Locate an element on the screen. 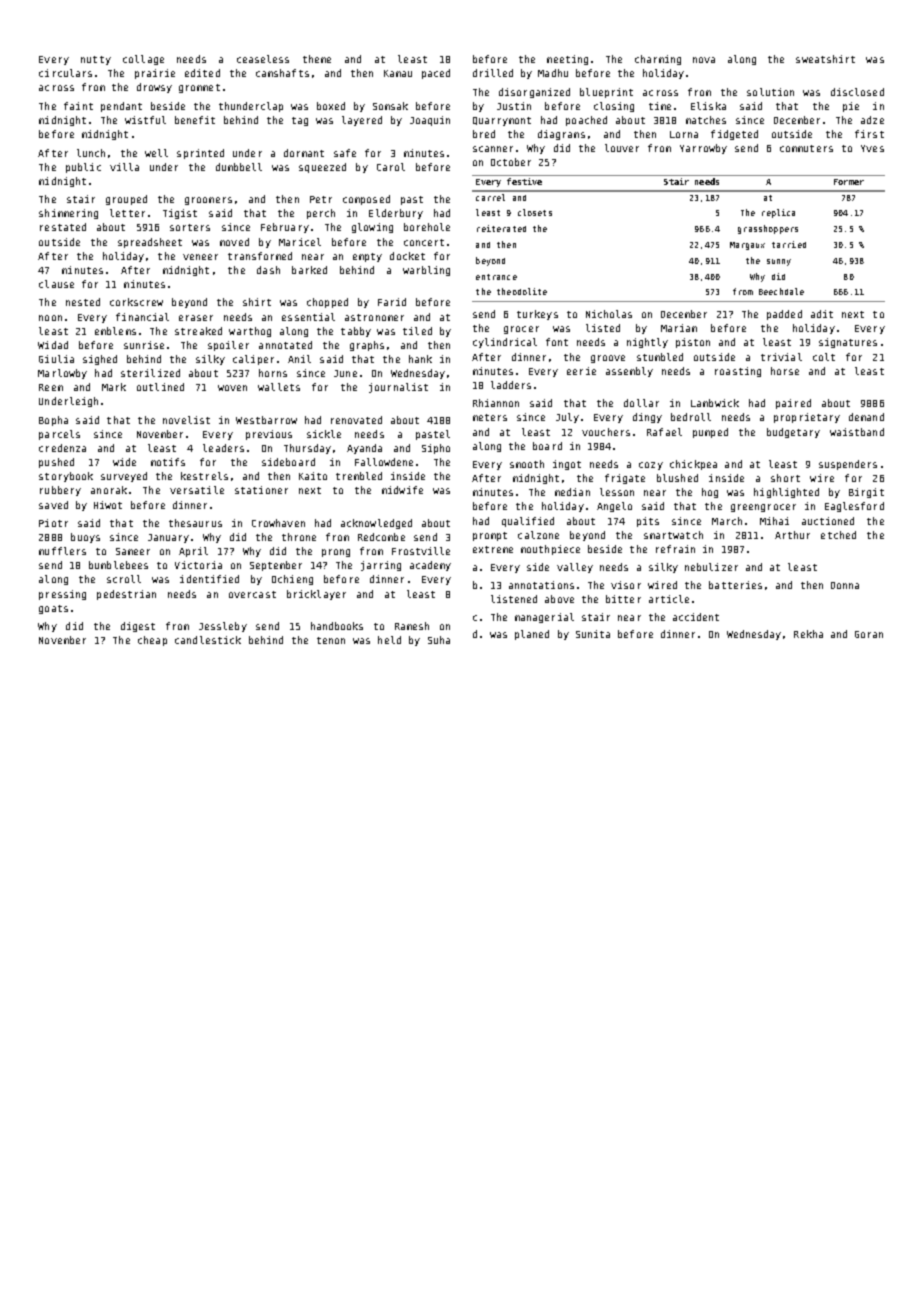 The height and width of the screenshot is (1308, 924). disclosed is located at coordinates (857, 92).
